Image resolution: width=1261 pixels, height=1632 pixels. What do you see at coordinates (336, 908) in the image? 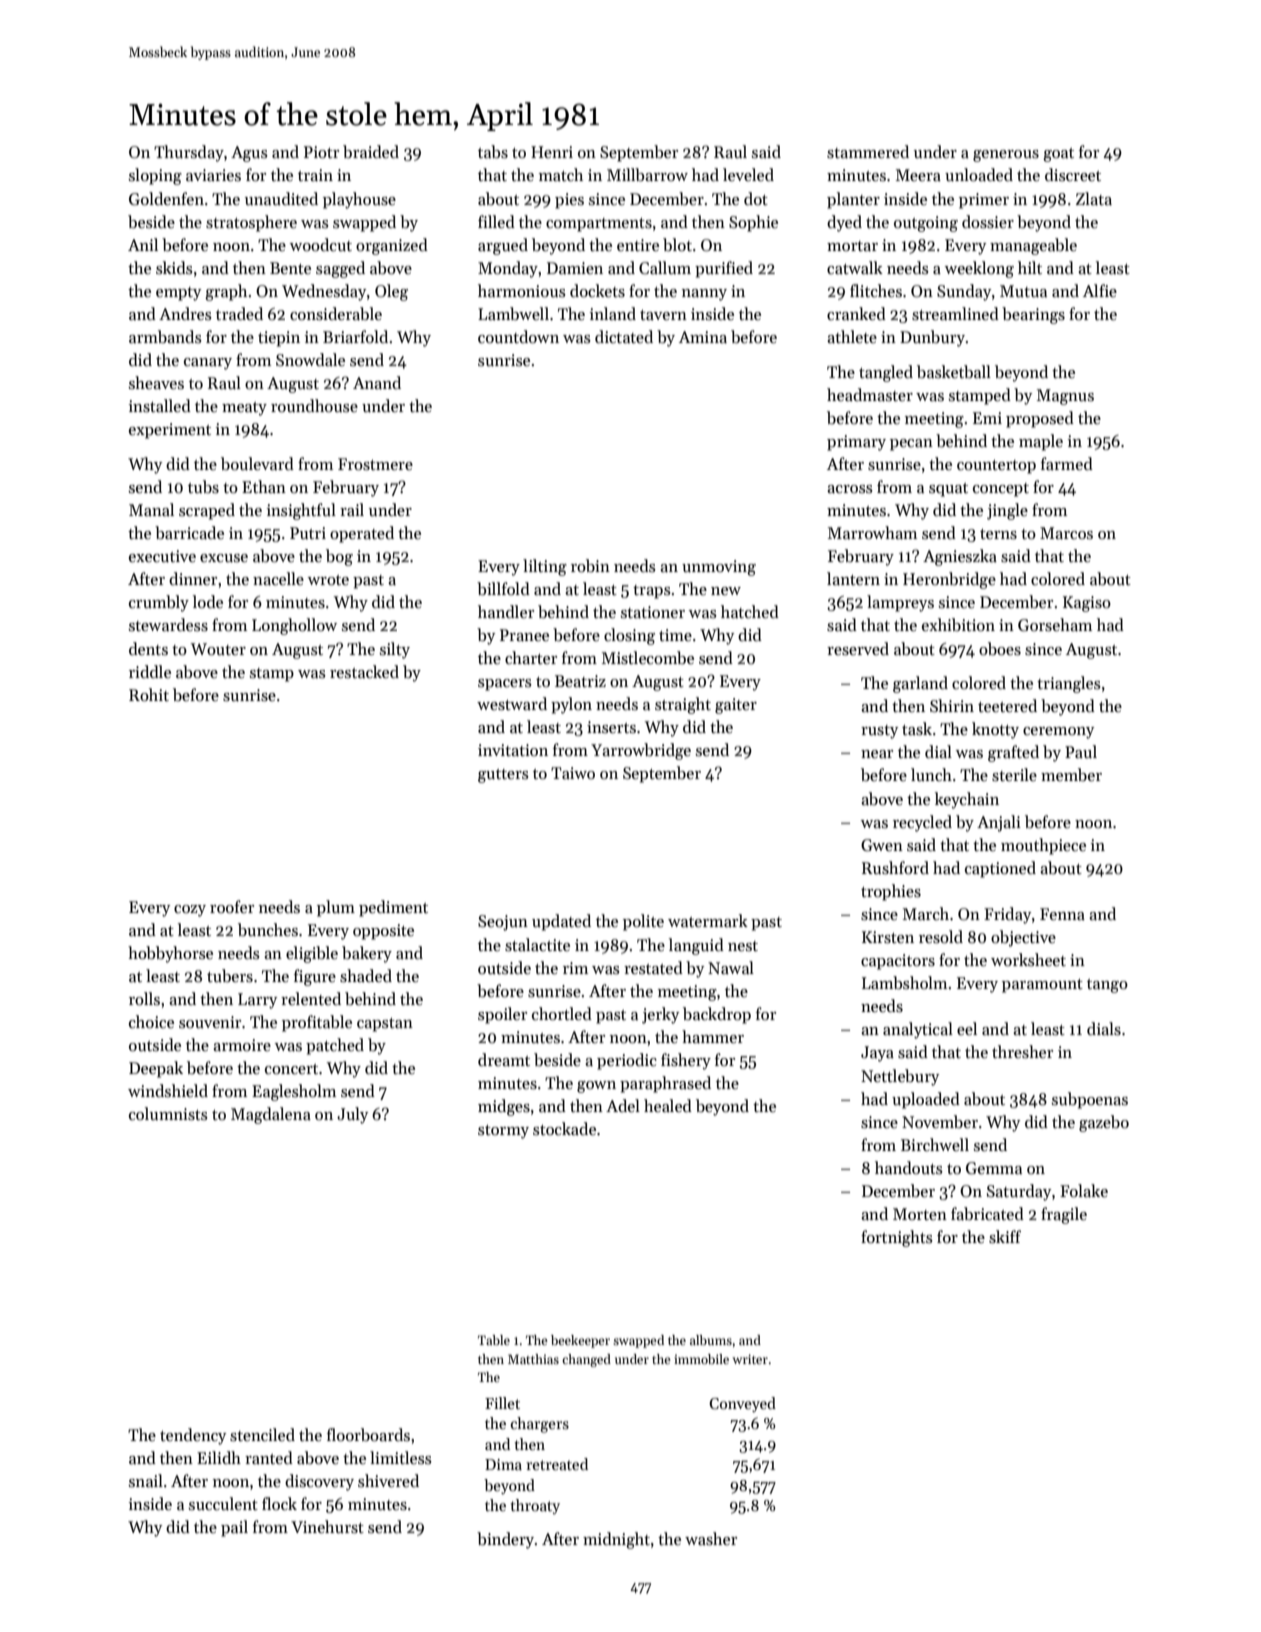
I see `plum` at bounding box center [336, 908].
